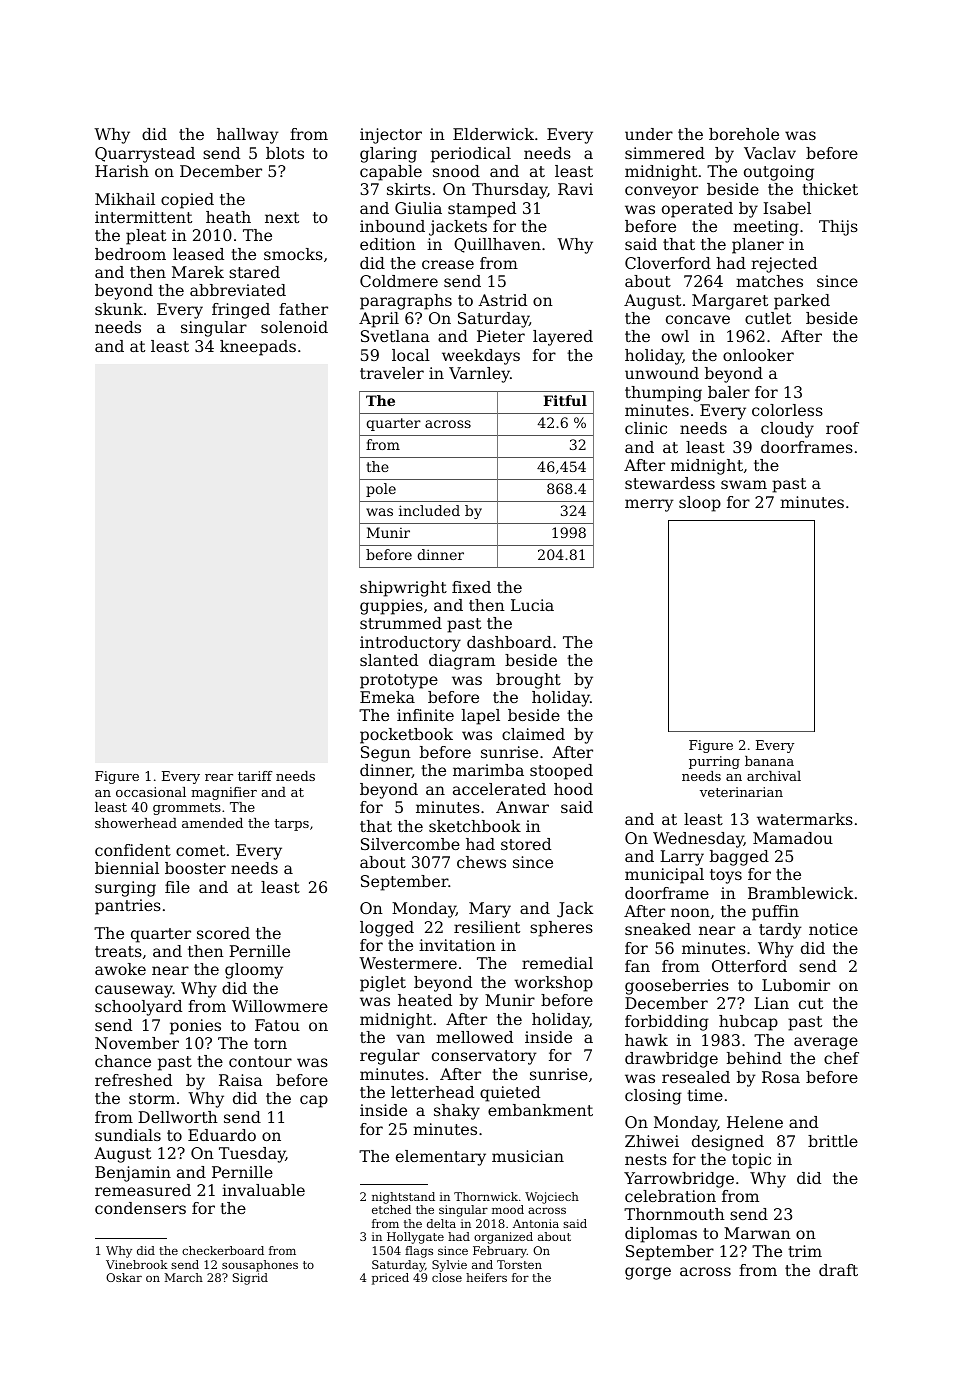 The width and height of the screenshot is (953, 1381). I want to click on guppies, so click(391, 607).
